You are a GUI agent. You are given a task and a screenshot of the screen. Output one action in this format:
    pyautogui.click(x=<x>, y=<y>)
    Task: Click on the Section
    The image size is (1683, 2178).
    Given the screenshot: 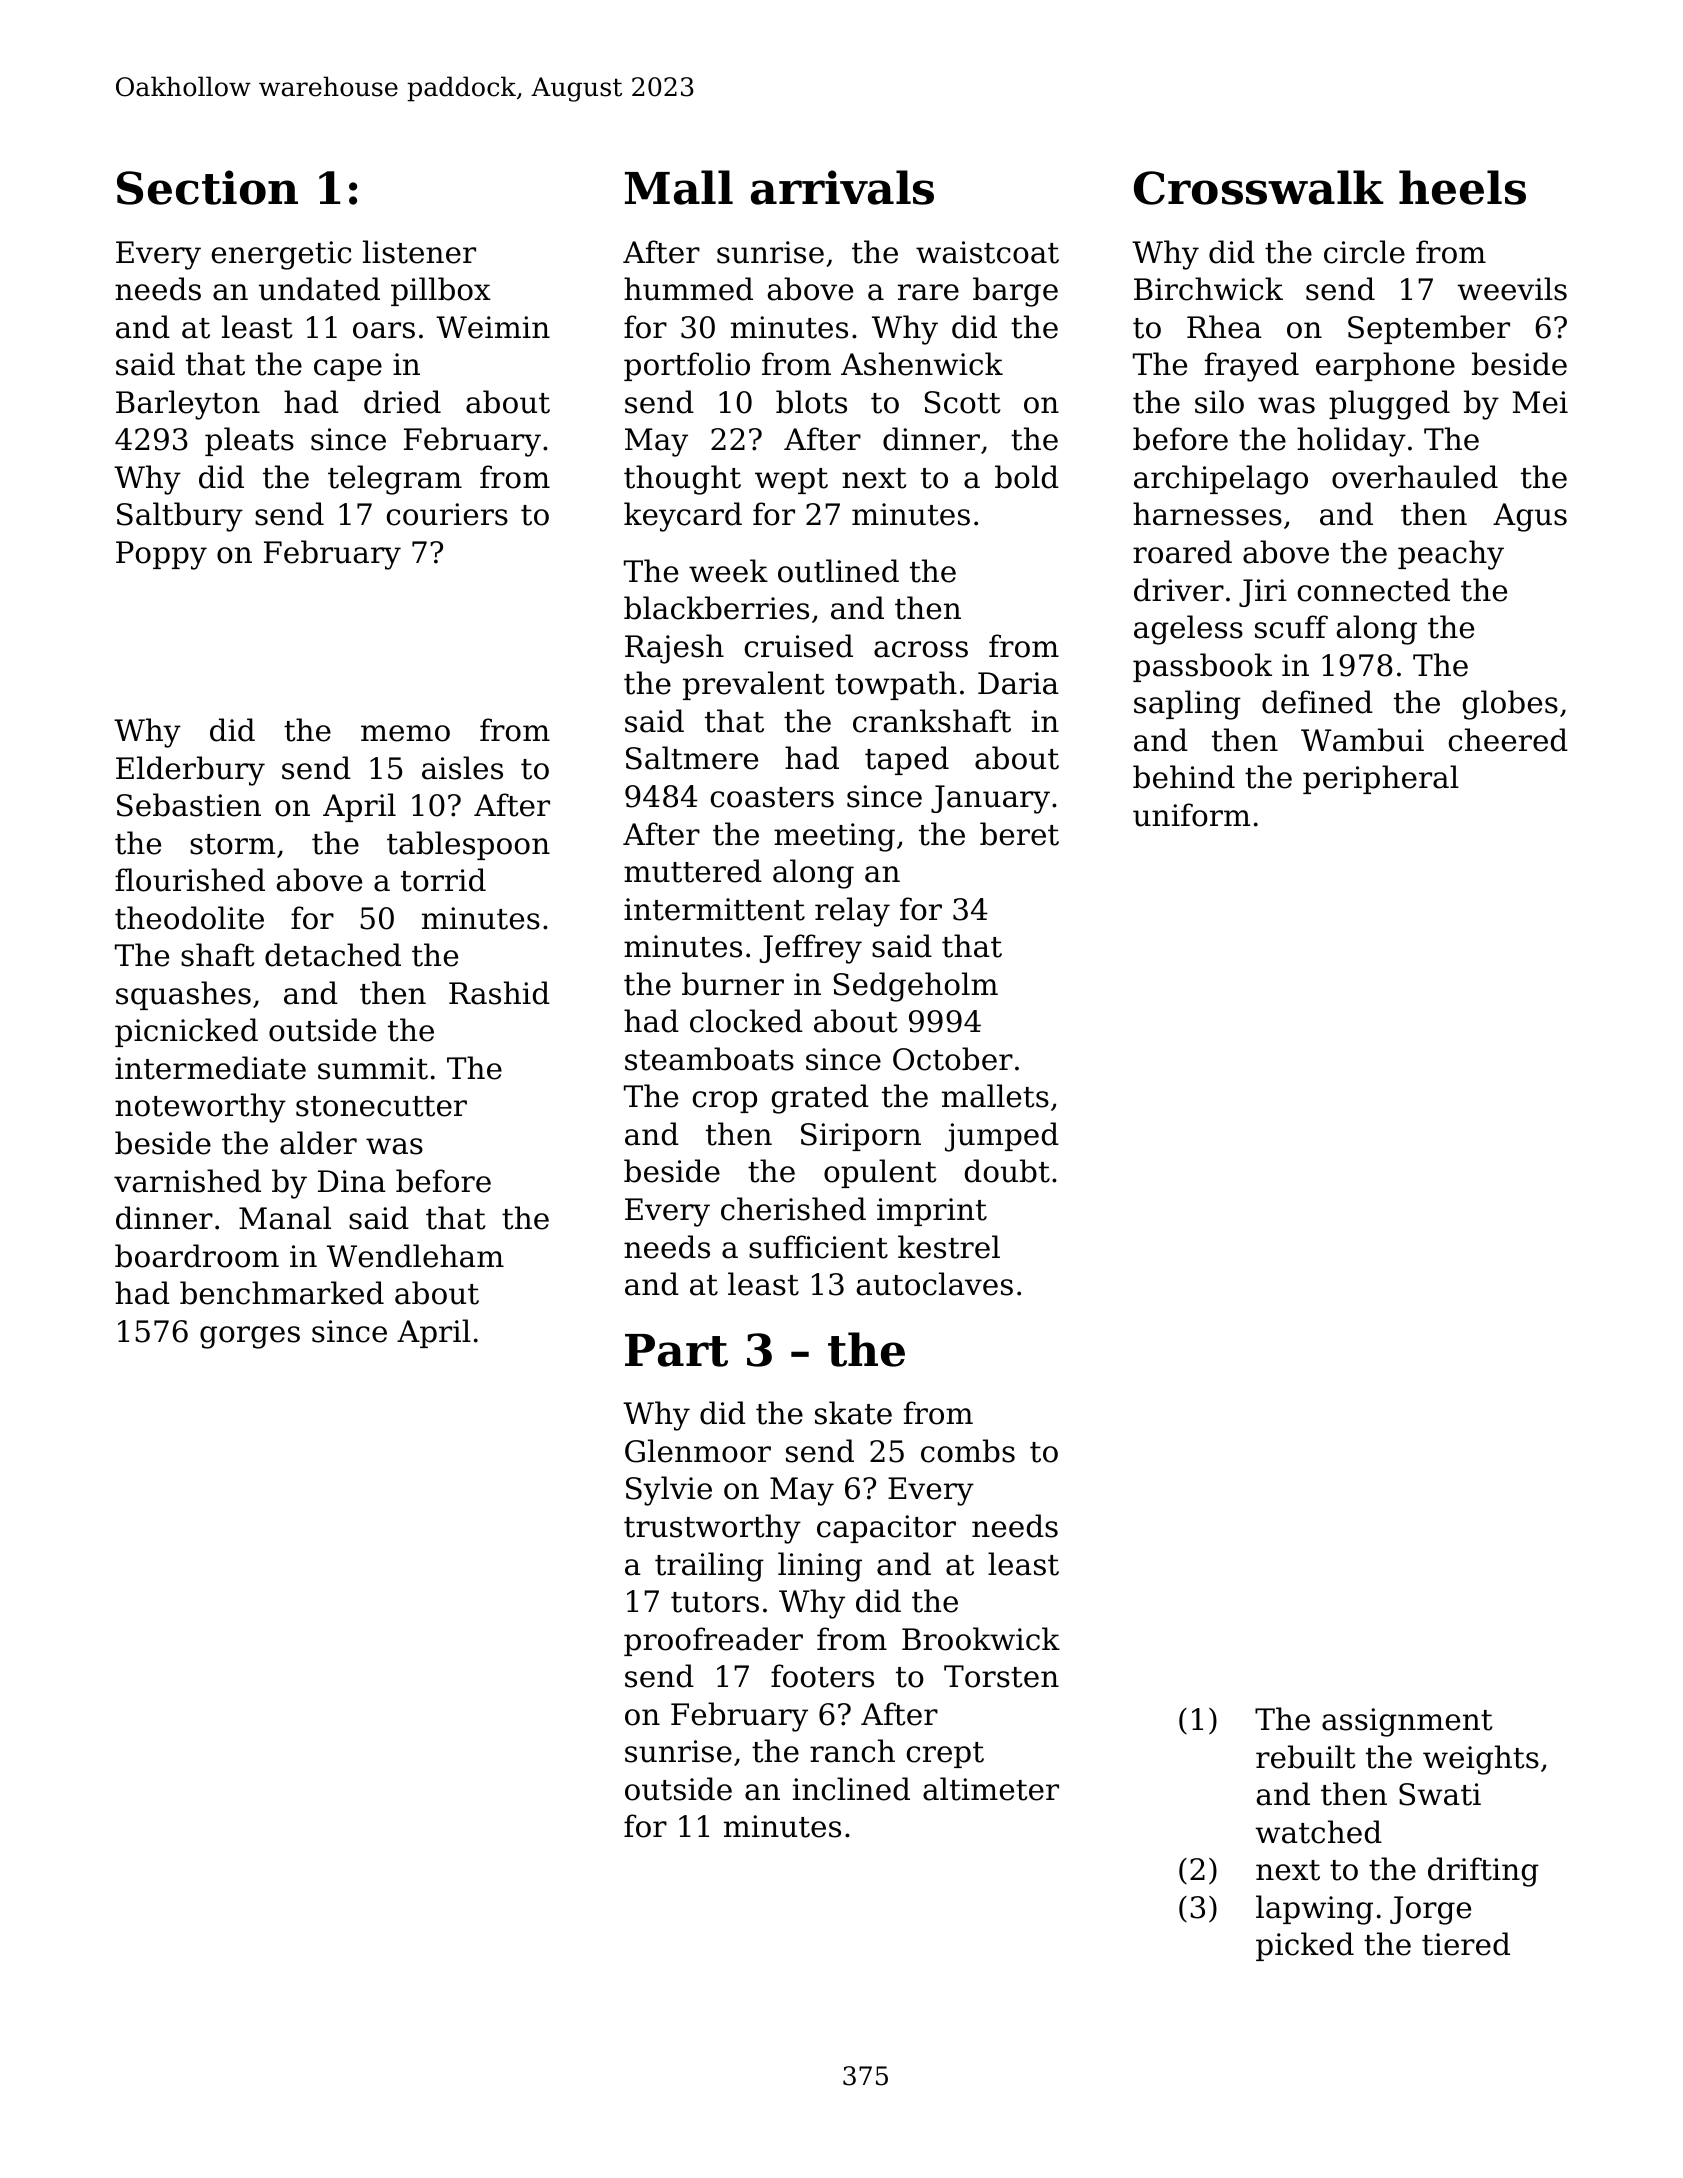 What is the action you would take?
    pyautogui.click(x=207, y=187)
